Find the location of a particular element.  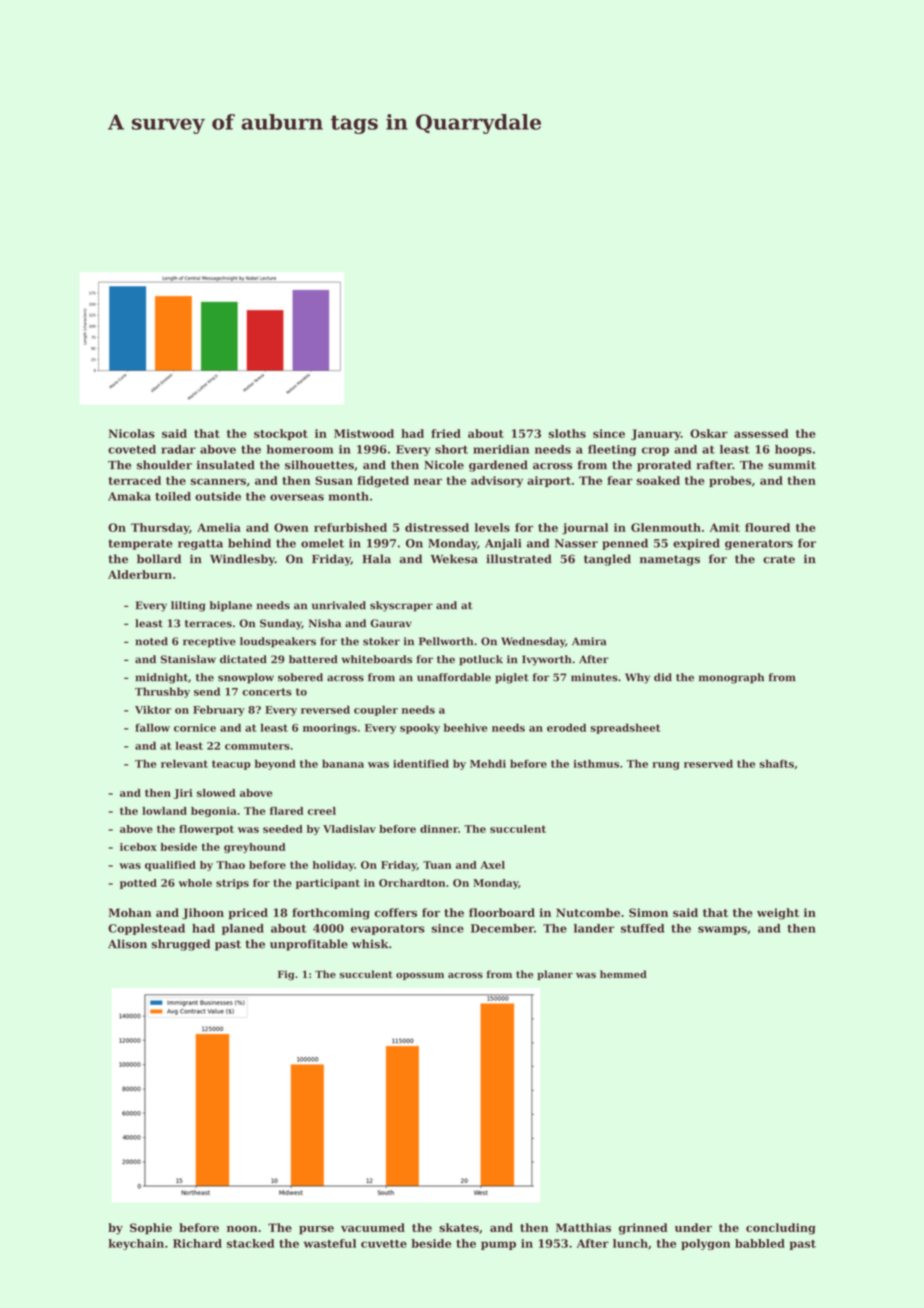

potted is located at coordinates (138, 884).
